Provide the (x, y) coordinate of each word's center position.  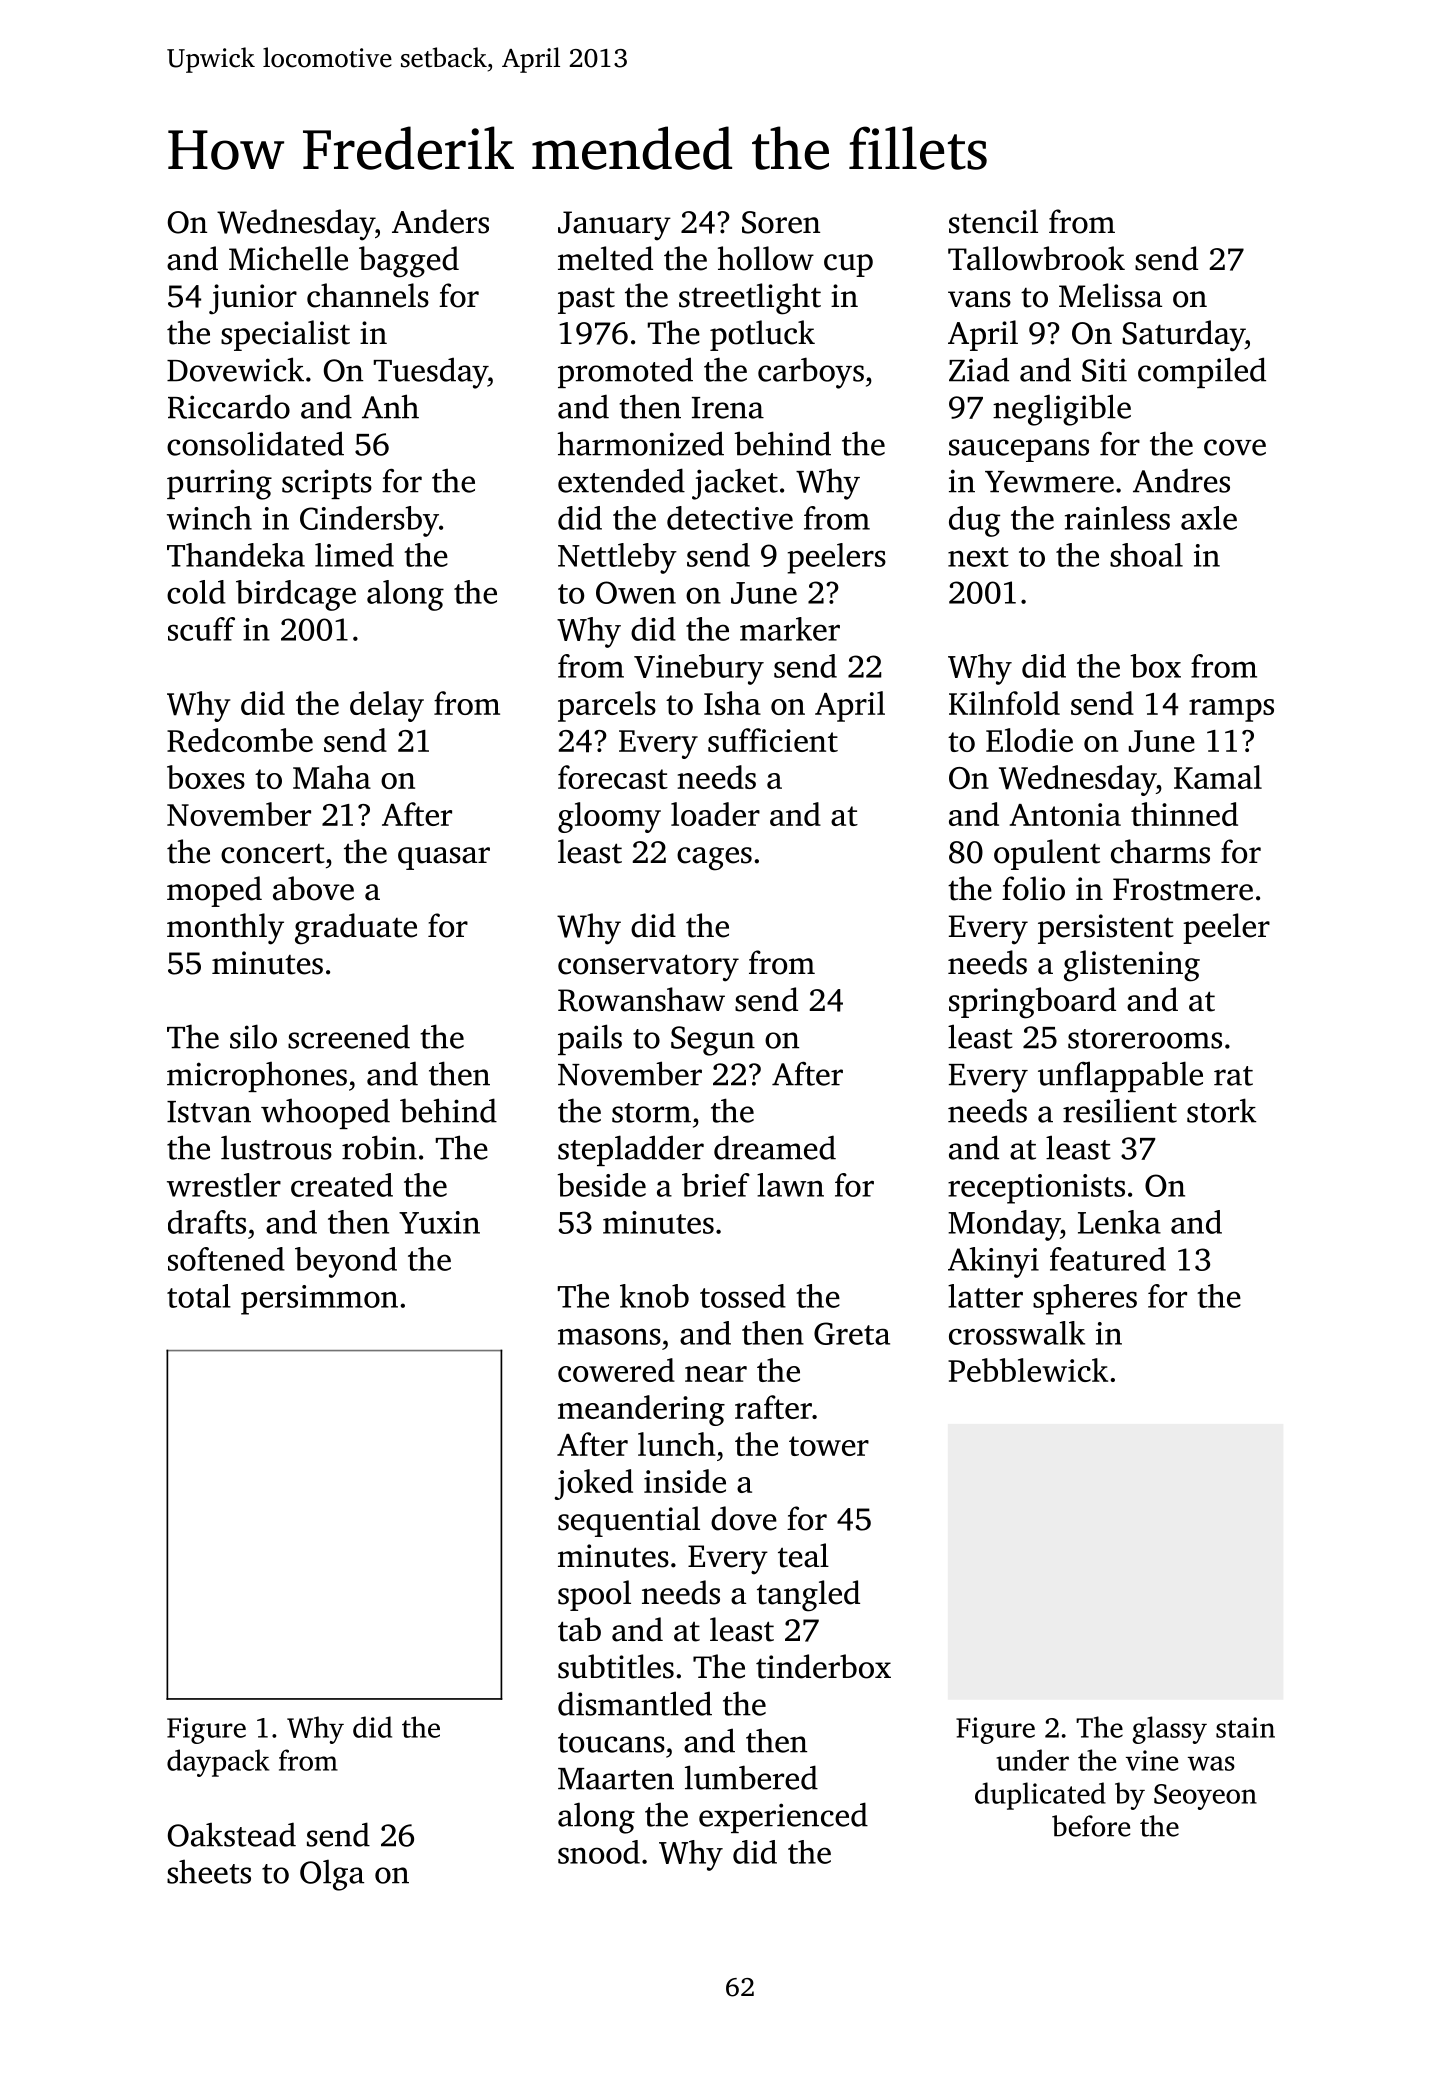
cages (714, 859)
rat (1233, 1076)
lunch (677, 1444)
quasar (444, 858)
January (614, 226)
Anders (440, 221)
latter (985, 1296)
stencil (993, 221)
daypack (218, 1763)
